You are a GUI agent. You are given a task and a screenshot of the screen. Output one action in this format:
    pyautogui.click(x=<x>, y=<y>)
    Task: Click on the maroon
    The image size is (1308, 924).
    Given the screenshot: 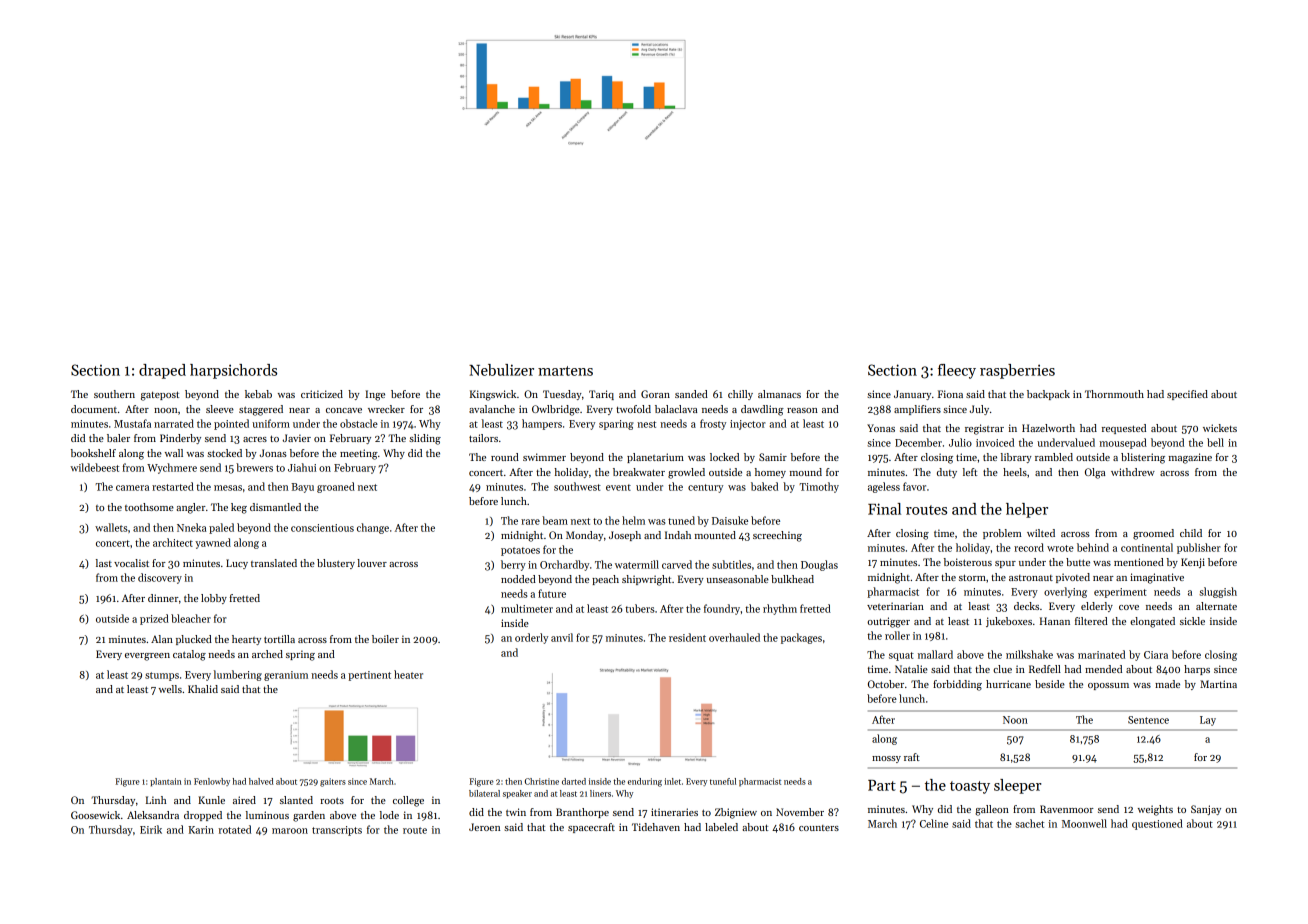 What is the action you would take?
    pyautogui.click(x=290, y=831)
